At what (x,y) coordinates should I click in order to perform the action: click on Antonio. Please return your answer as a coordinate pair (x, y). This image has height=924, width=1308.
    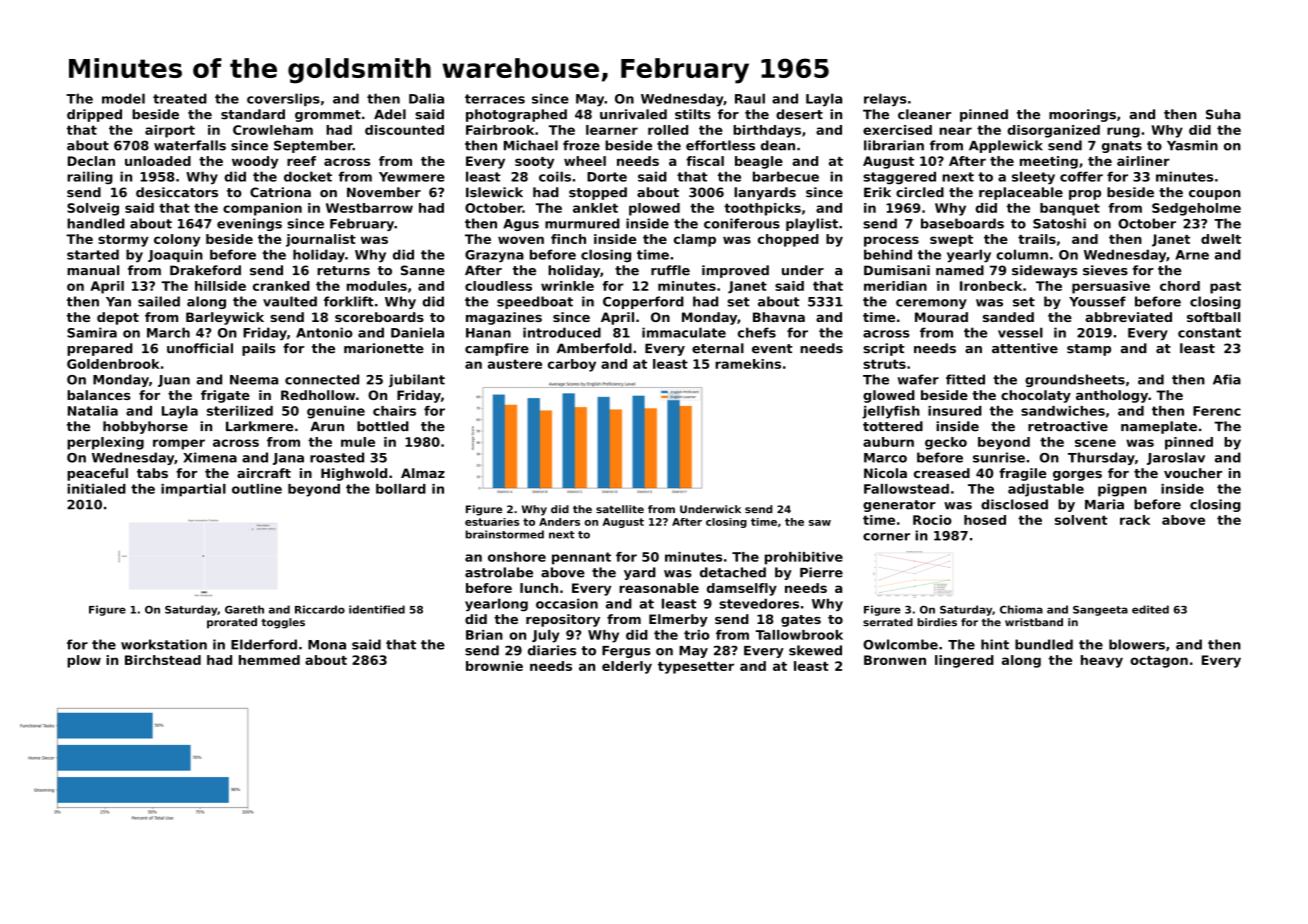
    Looking at the image, I should click on (324, 332).
